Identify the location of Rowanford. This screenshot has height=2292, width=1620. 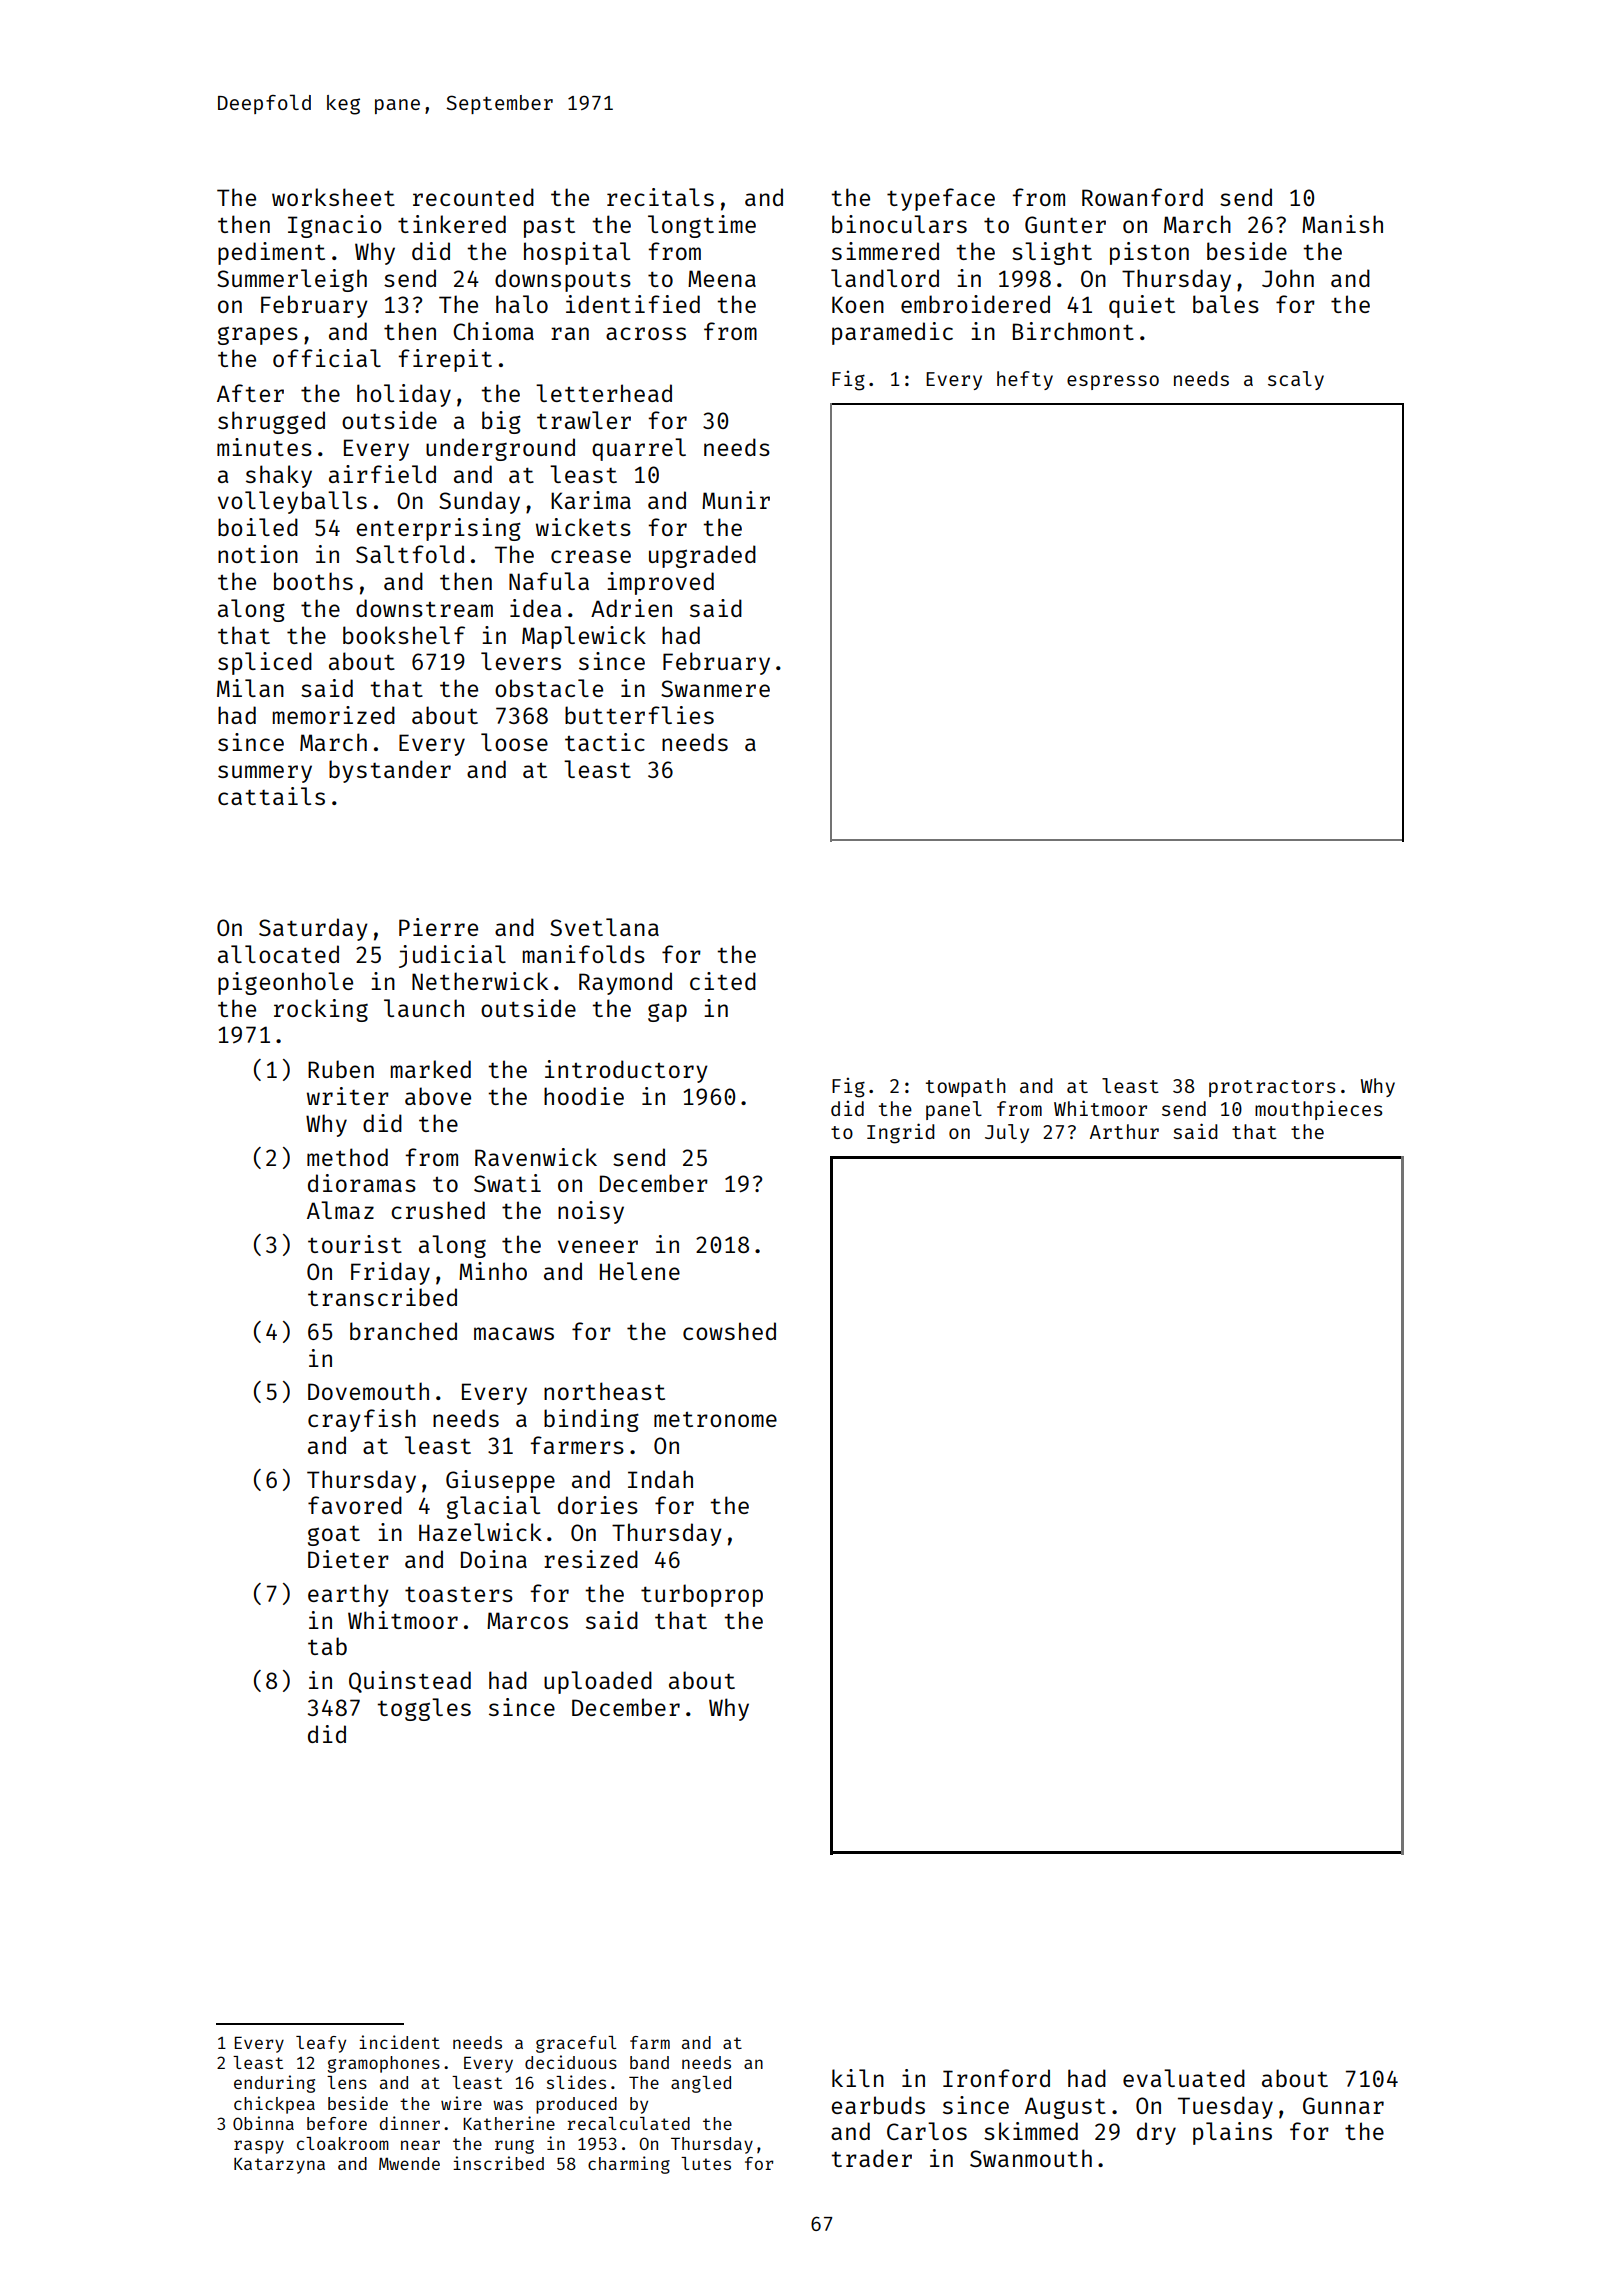
(1142, 197).
